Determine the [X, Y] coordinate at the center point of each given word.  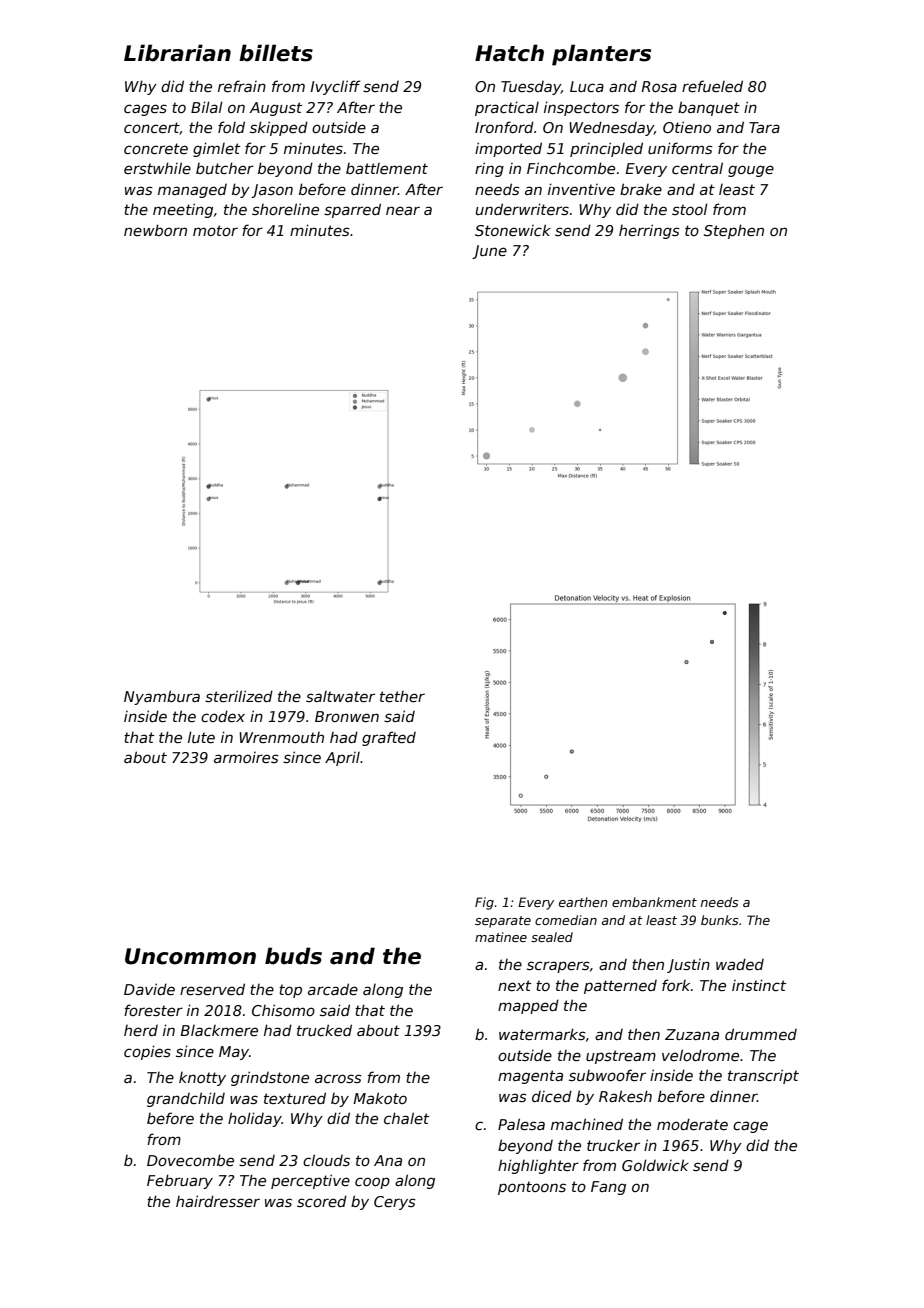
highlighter [538, 1166]
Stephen [734, 231]
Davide [149, 989]
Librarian [177, 53]
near [403, 210]
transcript [763, 1076]
